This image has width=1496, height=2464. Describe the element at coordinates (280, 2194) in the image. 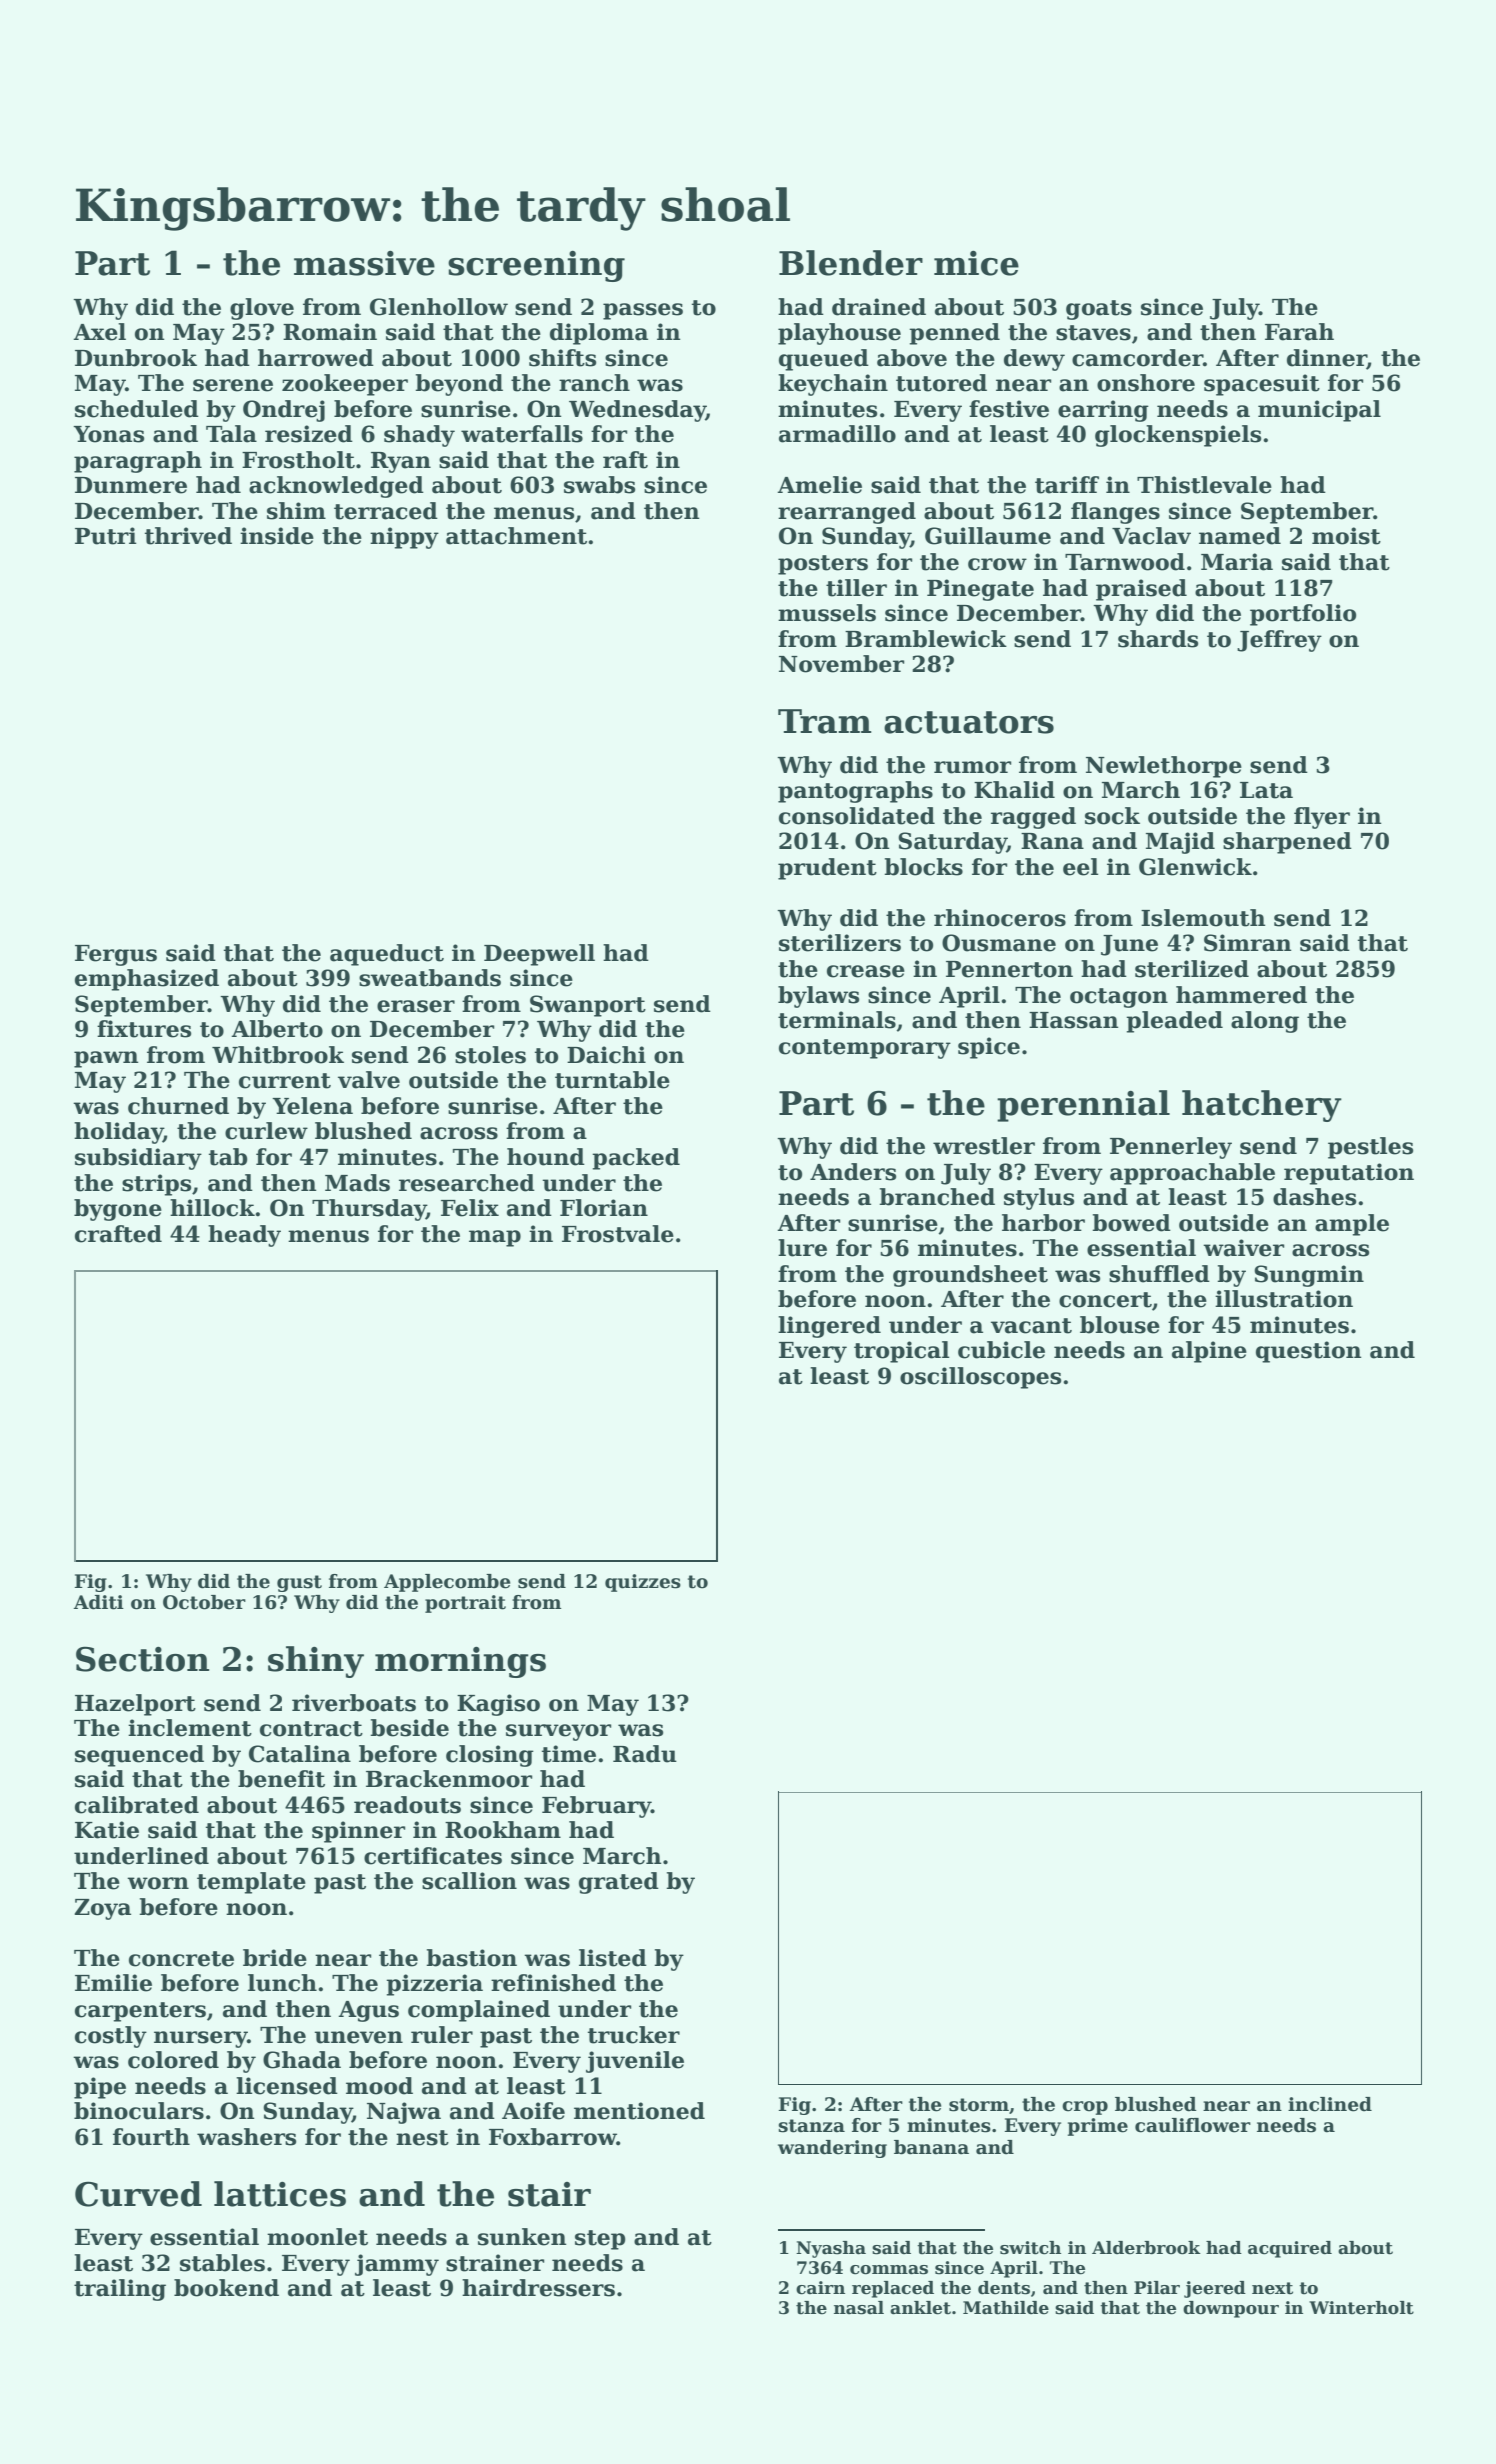

I see `lattices` at that location.
